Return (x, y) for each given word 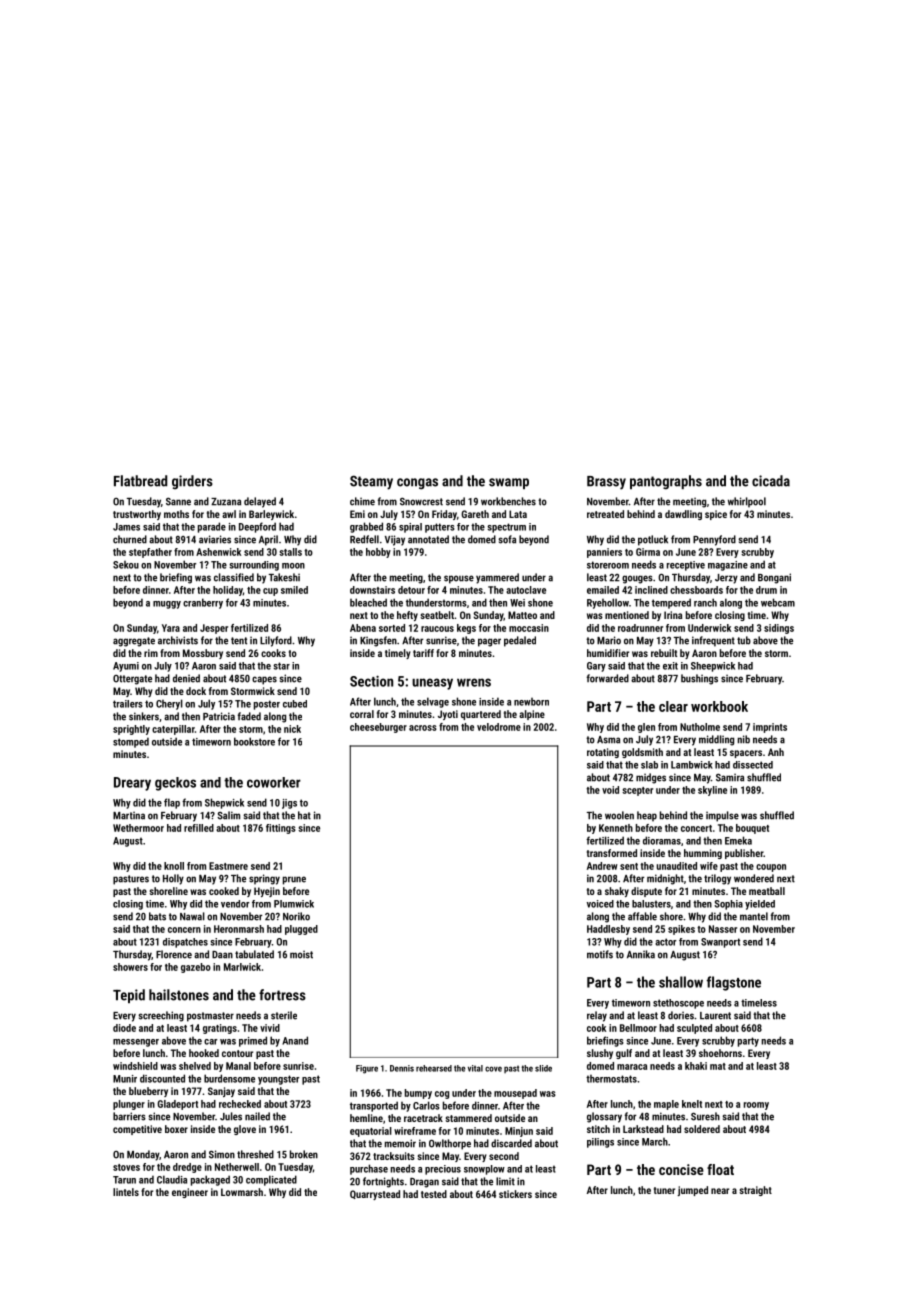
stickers (515, 1194)
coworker (274, 782)
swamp (509, 483)
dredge (187, 1168)
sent (629, 866)
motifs (600, 954)
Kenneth (616, 828)
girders (192, 482)
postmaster (210, 1017)
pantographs (666, 482)
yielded (760, 905)
